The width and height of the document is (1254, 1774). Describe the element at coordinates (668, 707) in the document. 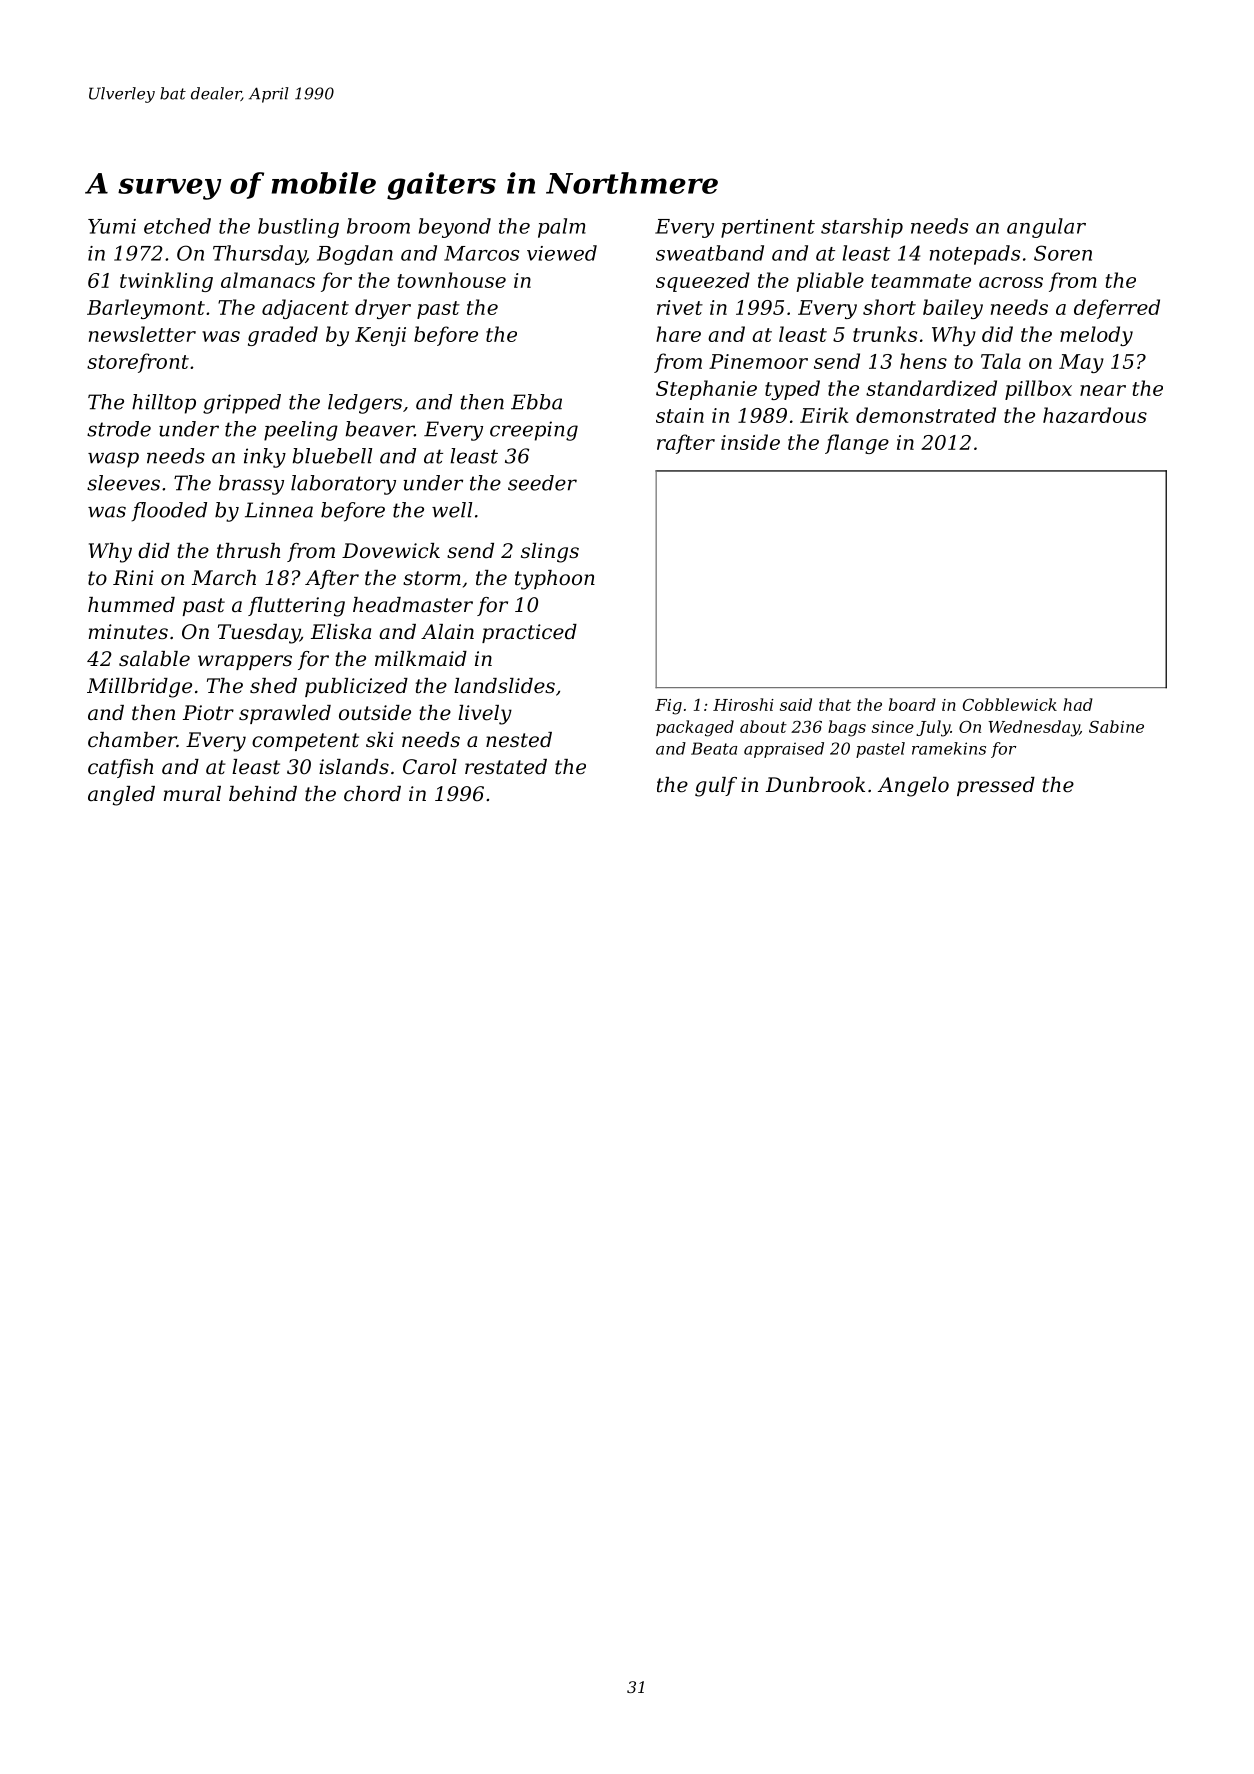

I see `Fig` at that location.
